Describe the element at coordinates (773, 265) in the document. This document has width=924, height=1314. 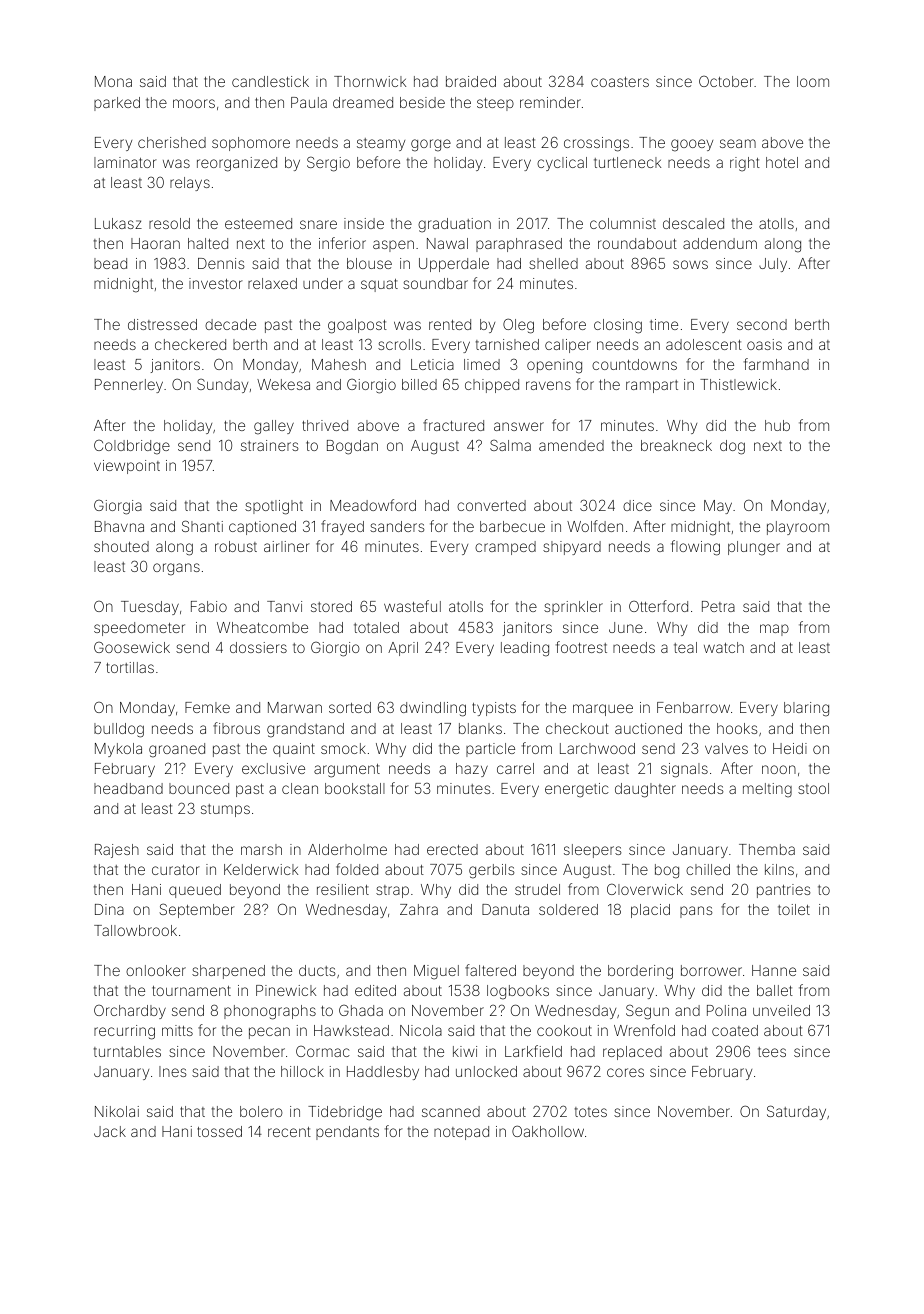
I see `July` at that location.
